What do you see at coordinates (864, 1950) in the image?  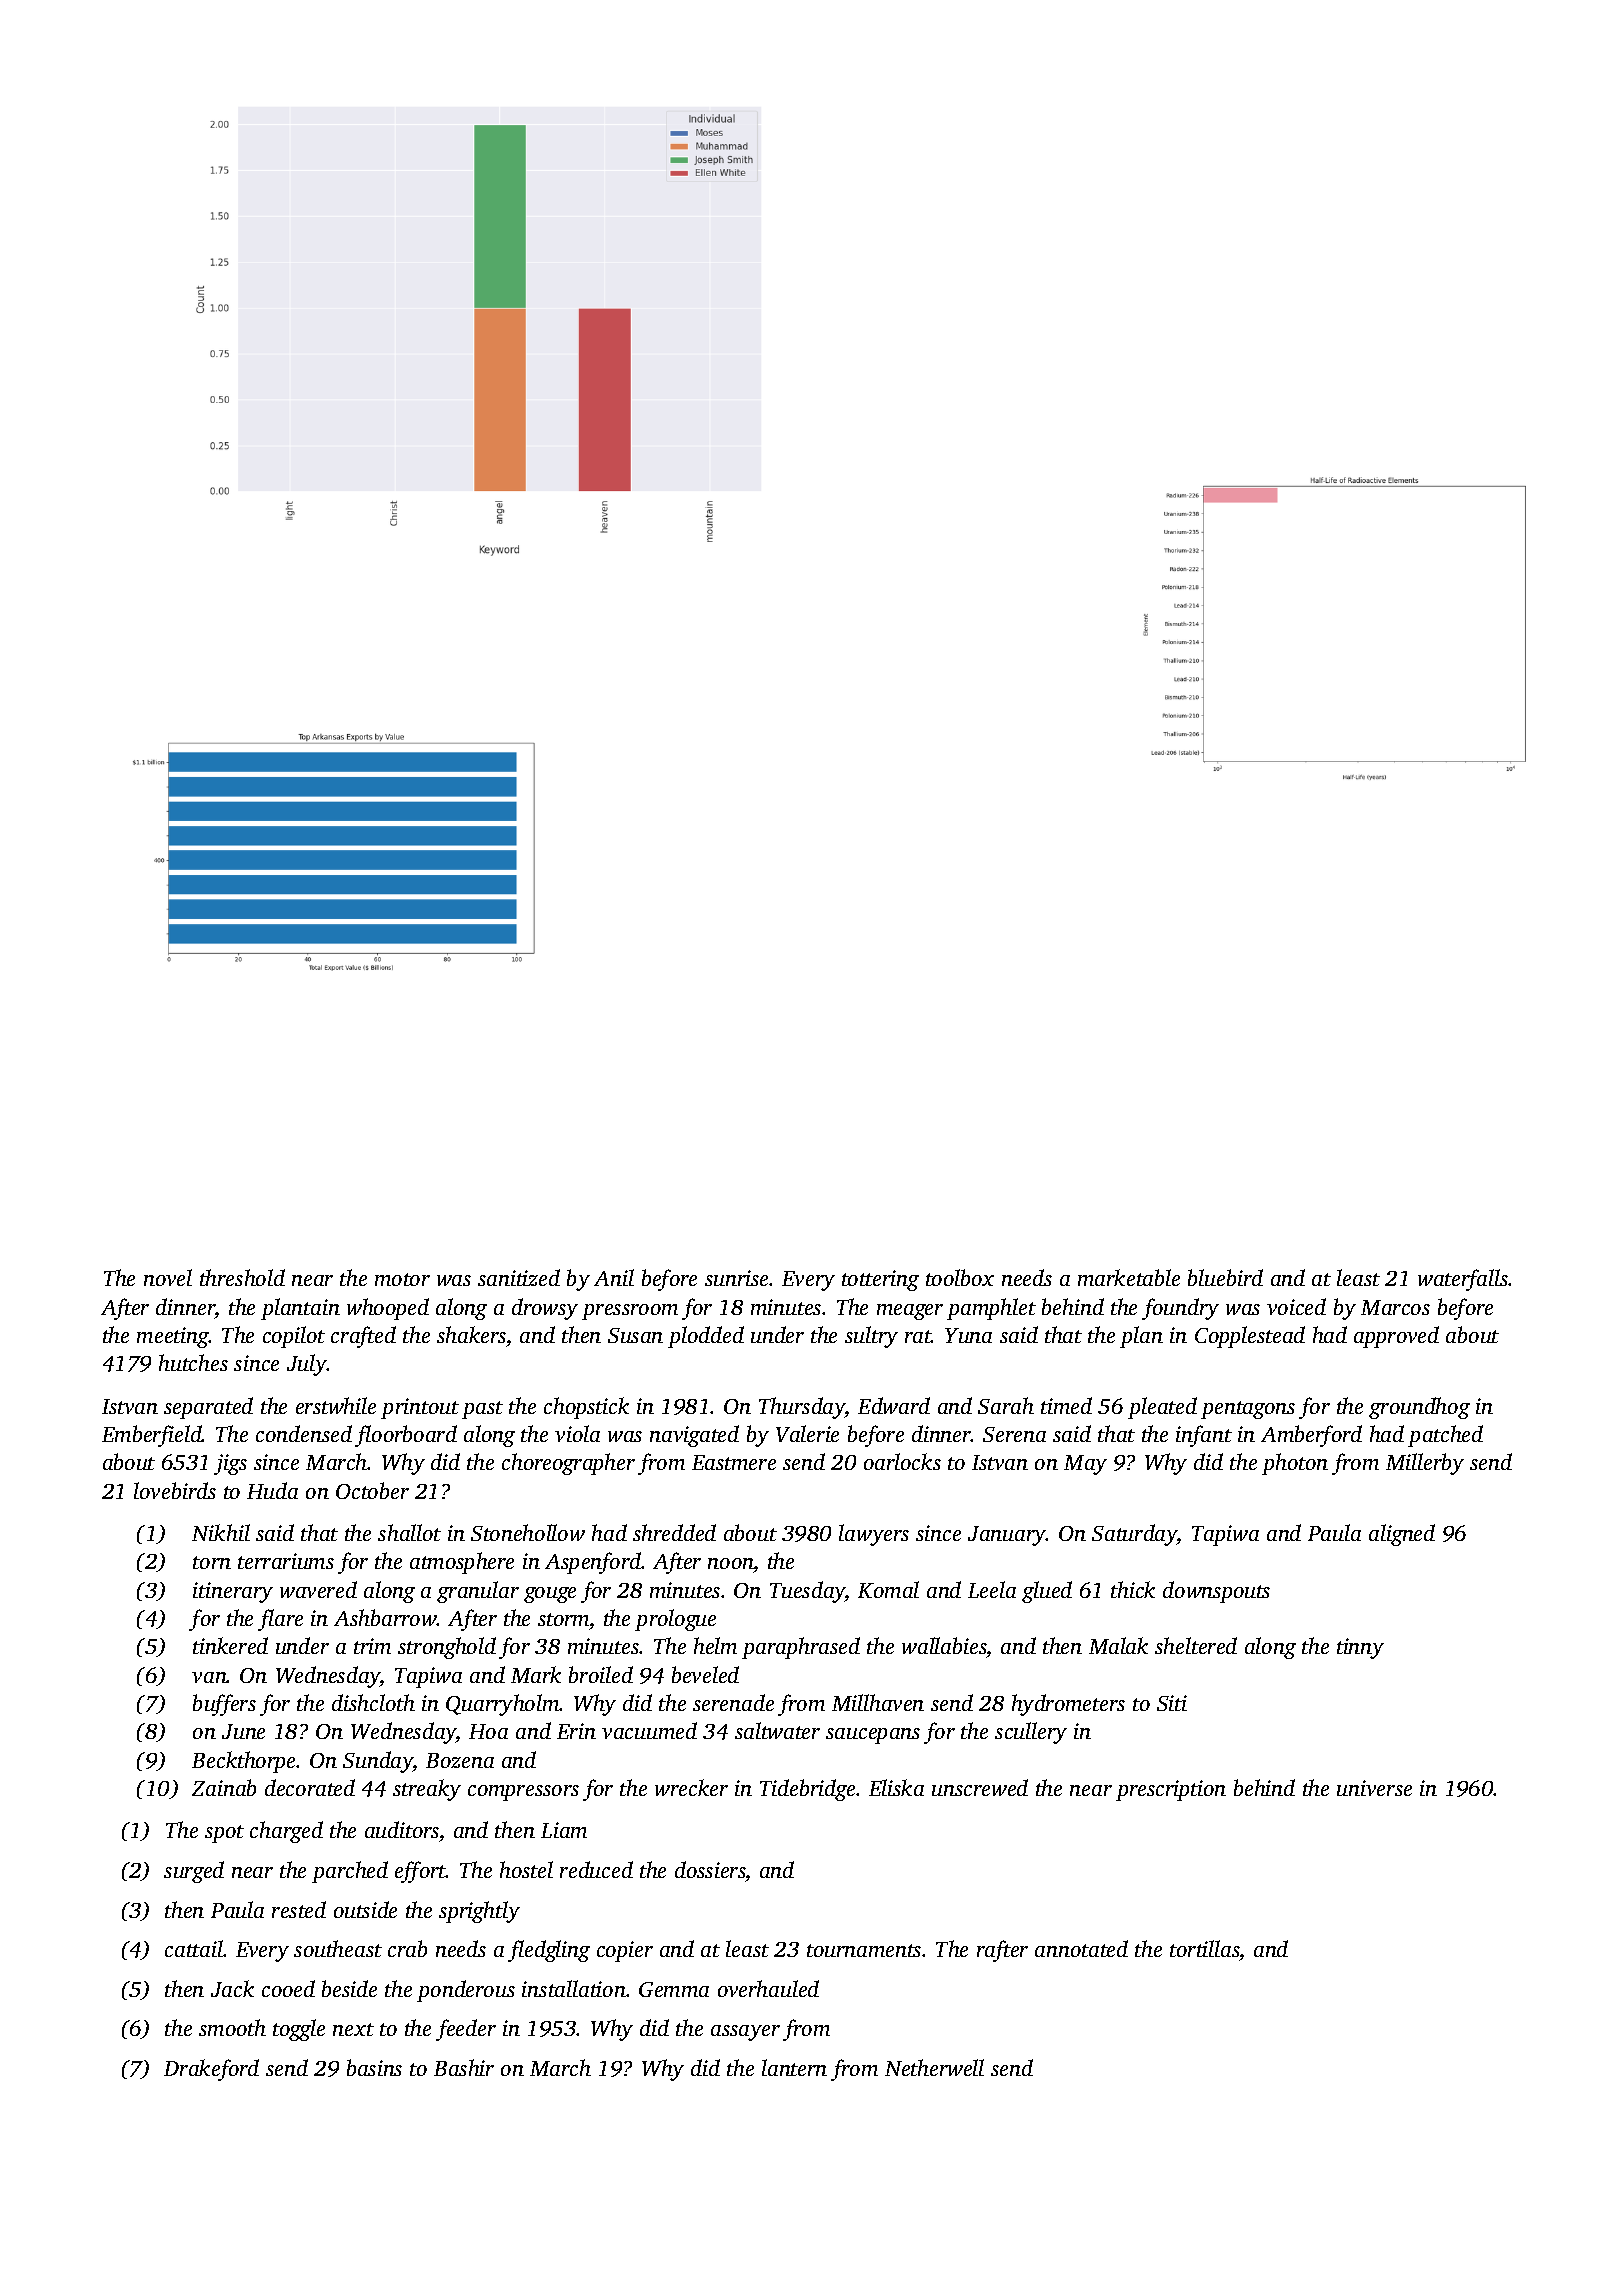 I see `tournaments` at bounding box center [864, 1950].
